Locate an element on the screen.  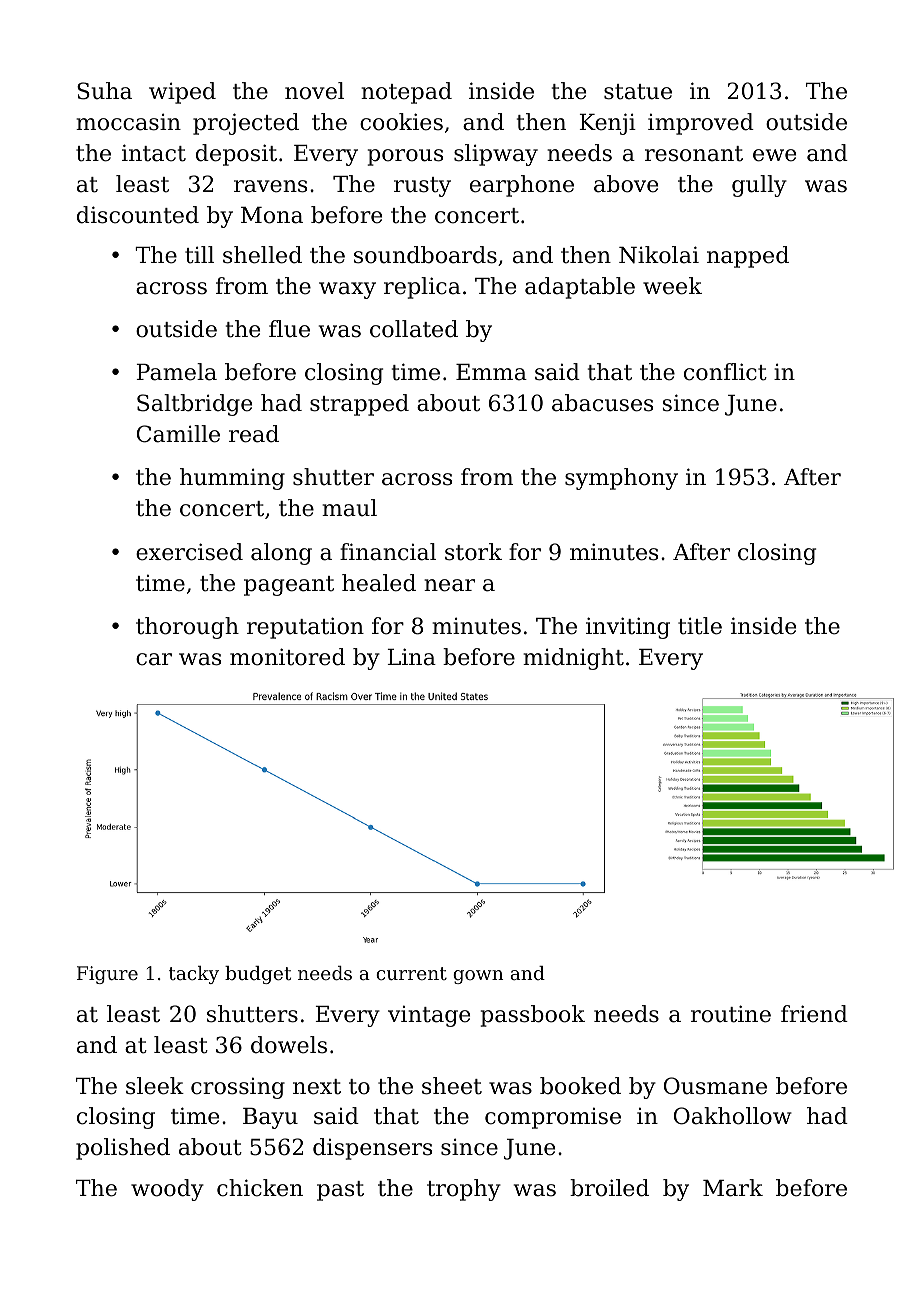
slipway is located at coordinates (496, 155).
